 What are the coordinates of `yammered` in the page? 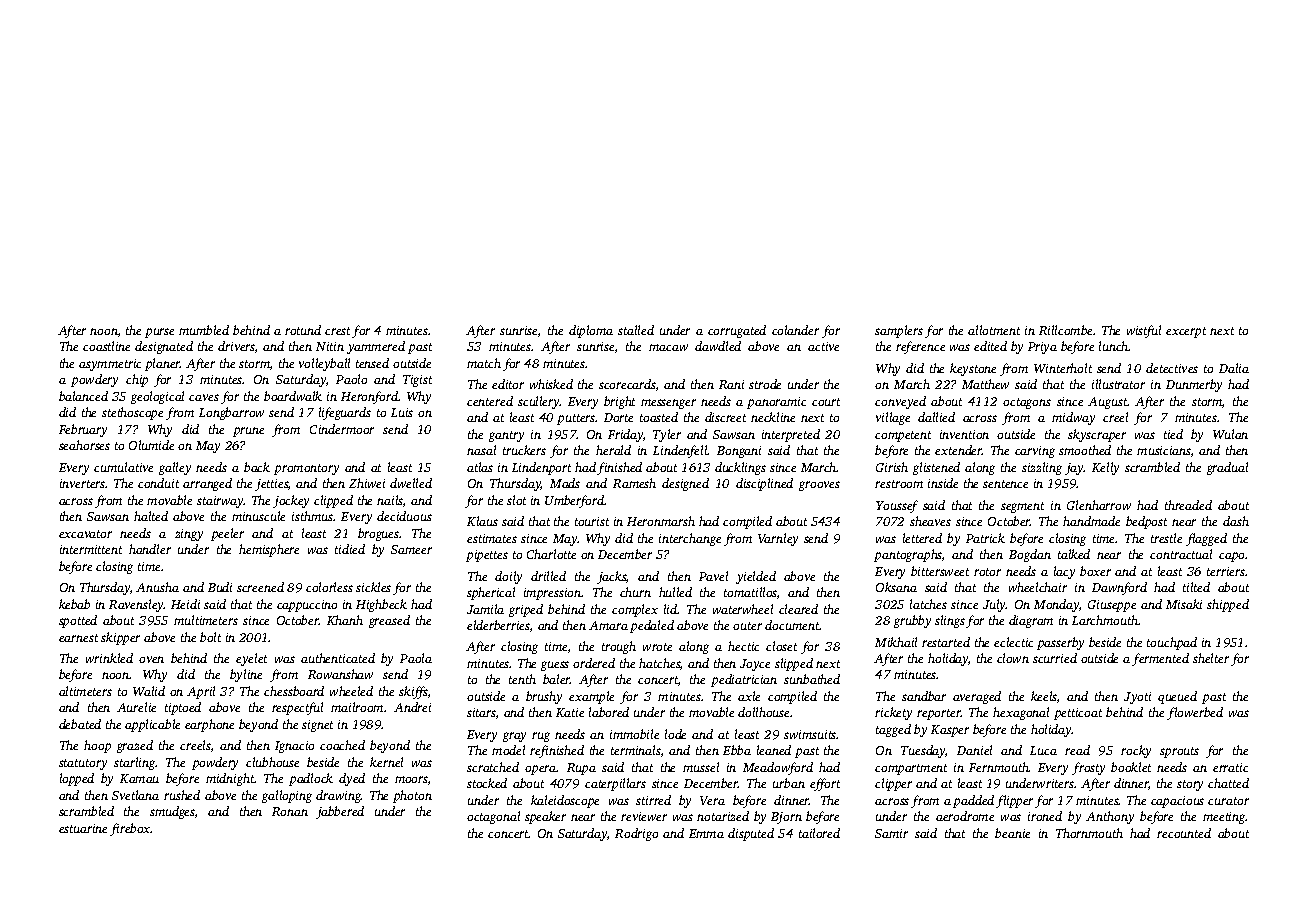 It's located at (376, 347).
